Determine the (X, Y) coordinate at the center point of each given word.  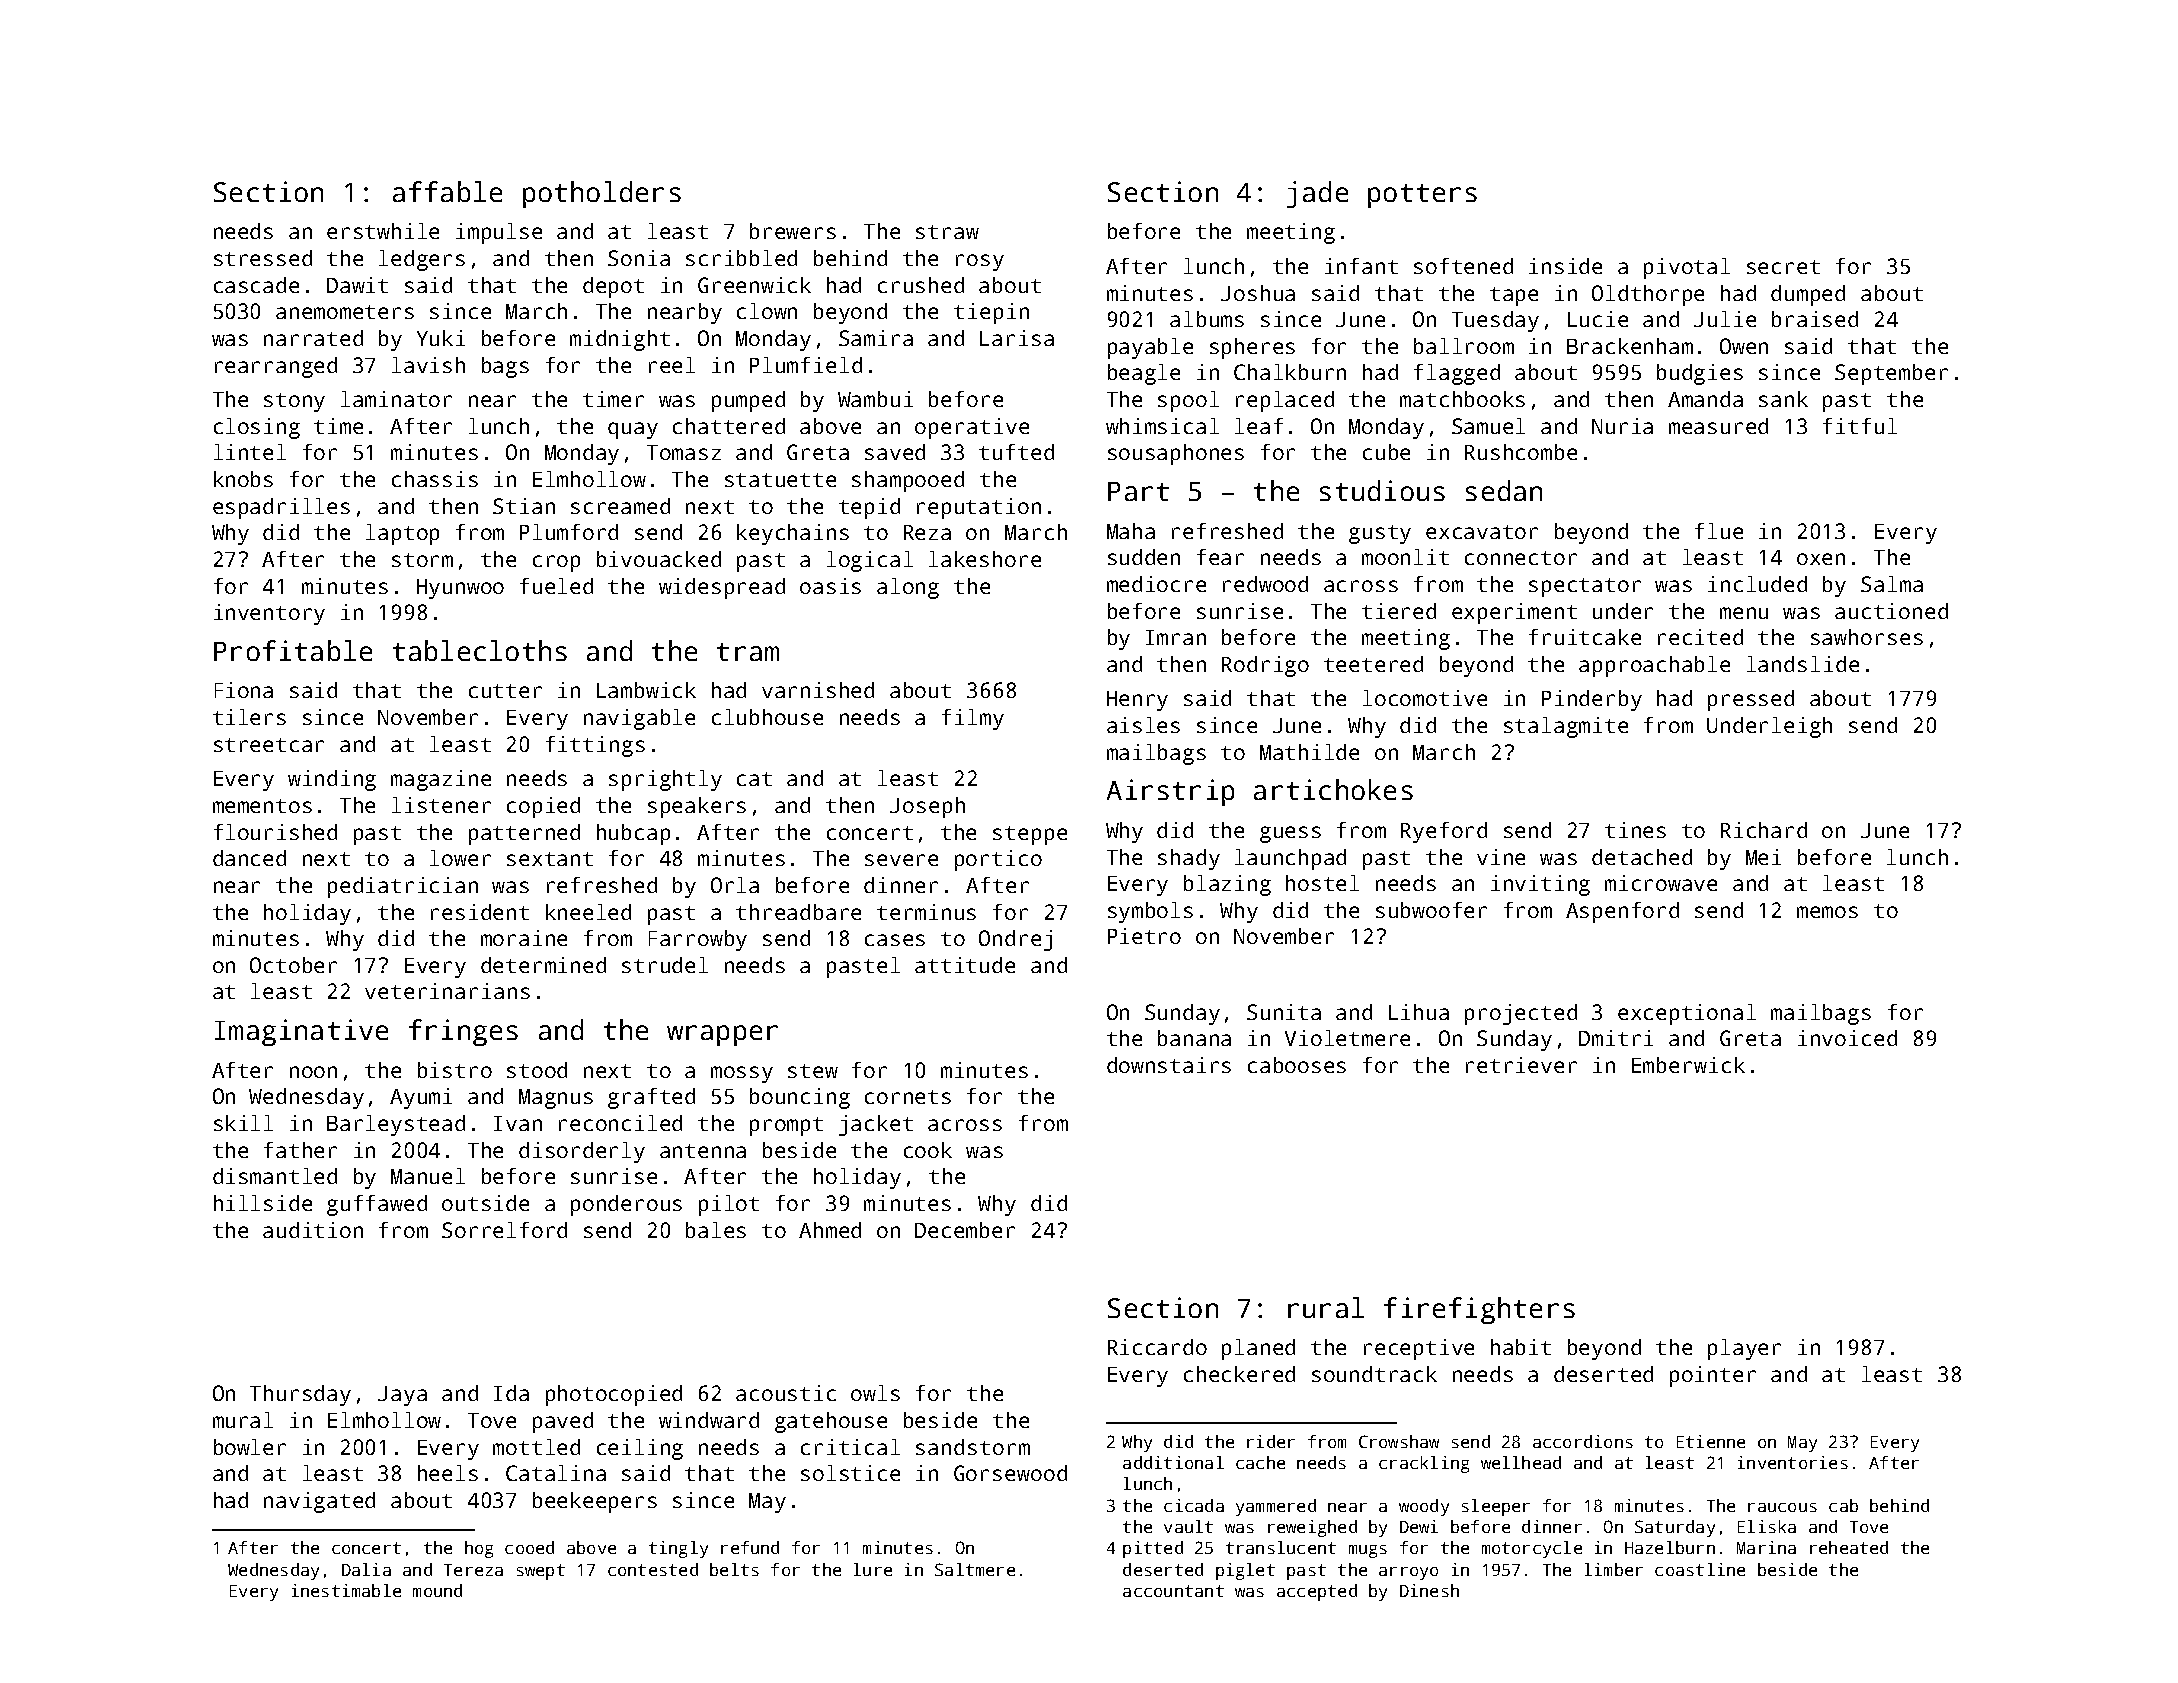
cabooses (1297, 1065)
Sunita (1284, 1012)
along (908, 588)
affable (447, 191)
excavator (1482, 532)
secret (1783, 267)
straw (947, 232)
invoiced (1847, 1038)
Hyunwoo (460, 589)
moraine (524, 938)
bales (716, 1230)
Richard (1764, 830)
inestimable (346, 1590)
